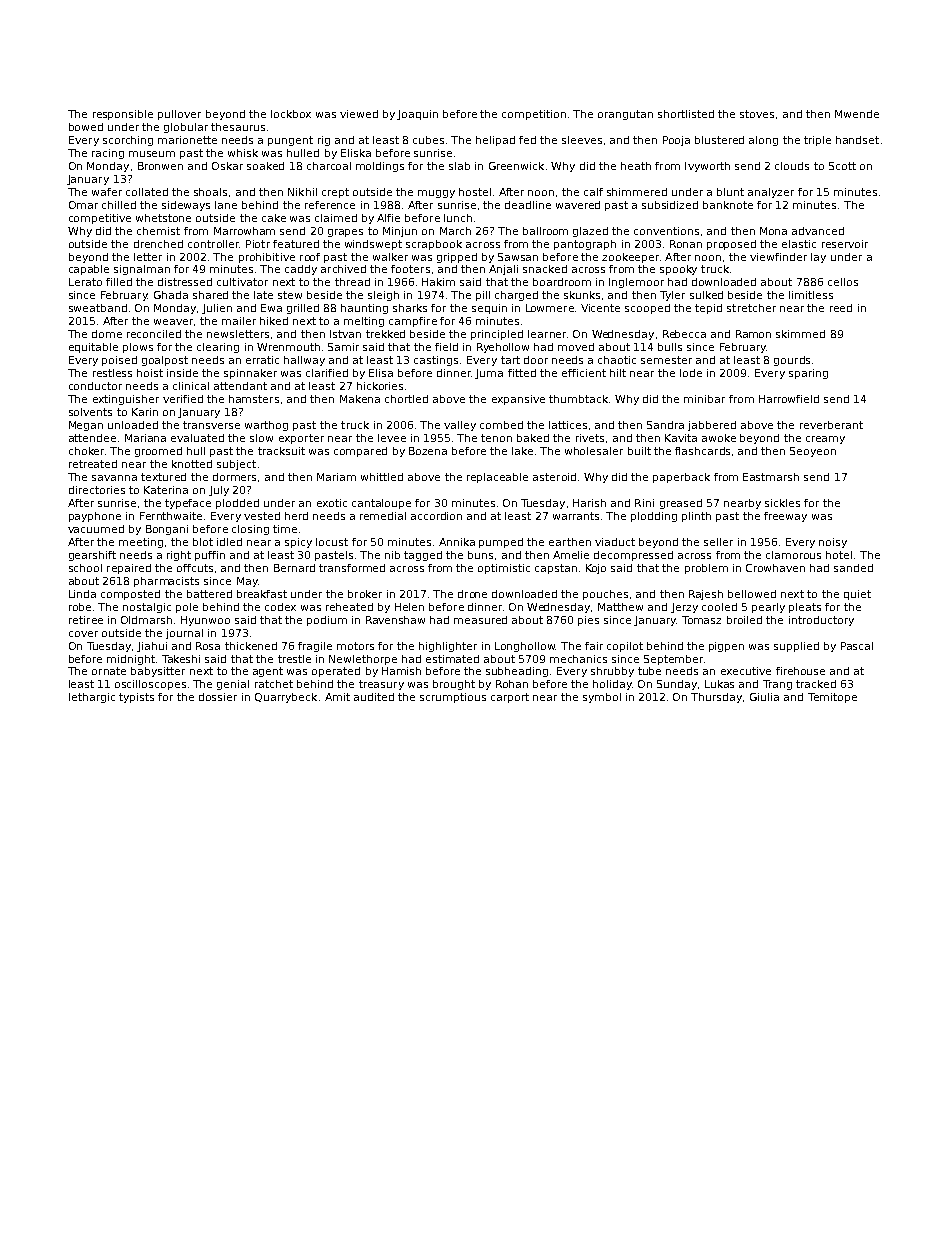 Image resolution: width=952 pixels, height=1233 pixels. What do you see at coordinates (247, 582) in the screenshot?
I see `May` at bounding box center [247, 582].
